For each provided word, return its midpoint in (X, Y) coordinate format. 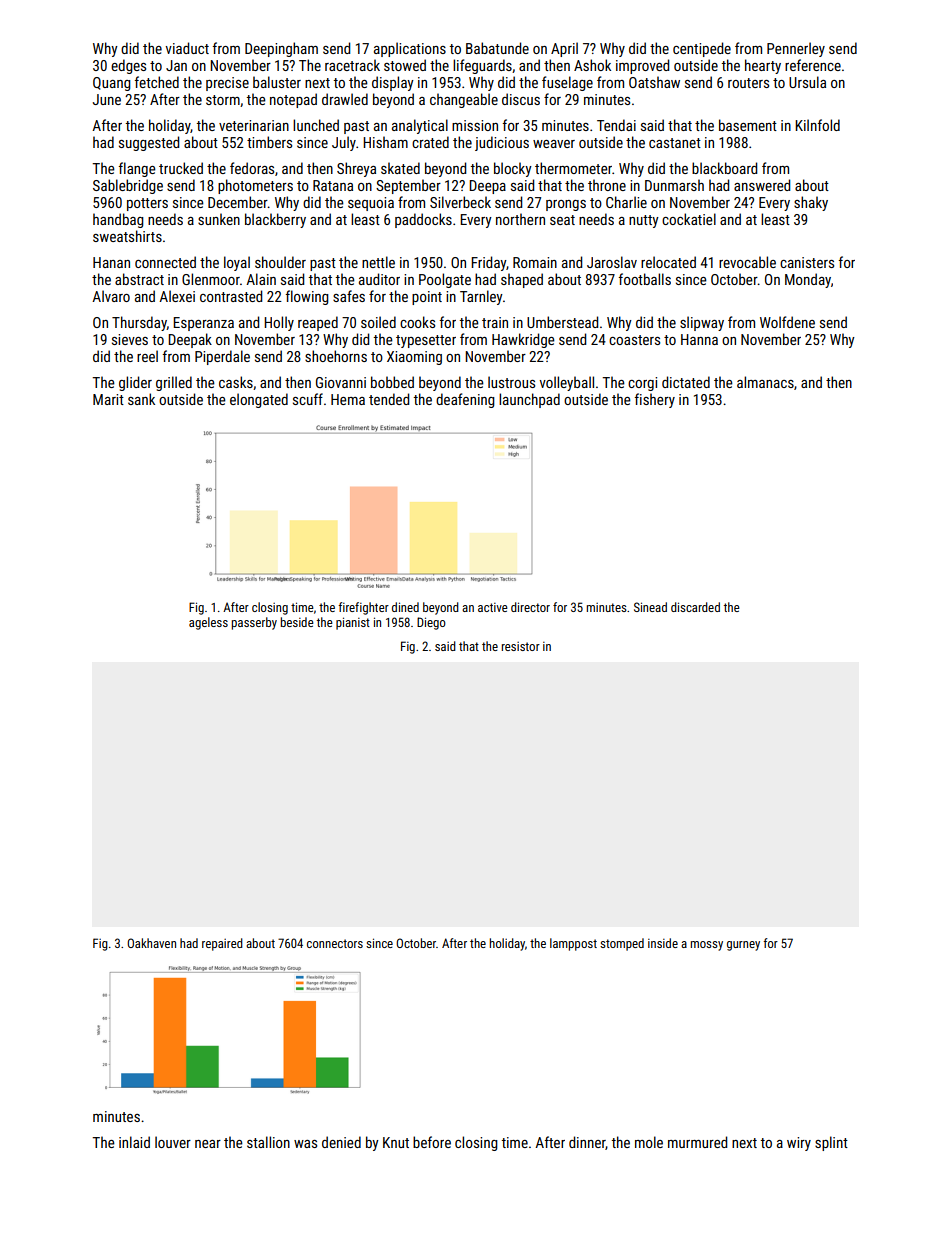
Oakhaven (151, 943)
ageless (208, 623)
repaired (222, 944)
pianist (353, 623)
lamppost (573, 944)
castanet (675, 143)
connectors (335, 943)
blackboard (724, 168)
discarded (695, 607)
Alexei (177, 296)
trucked (181, 168)
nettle (378, 262)
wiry (799, 1144)
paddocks (423, 220)
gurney (743, 946)
